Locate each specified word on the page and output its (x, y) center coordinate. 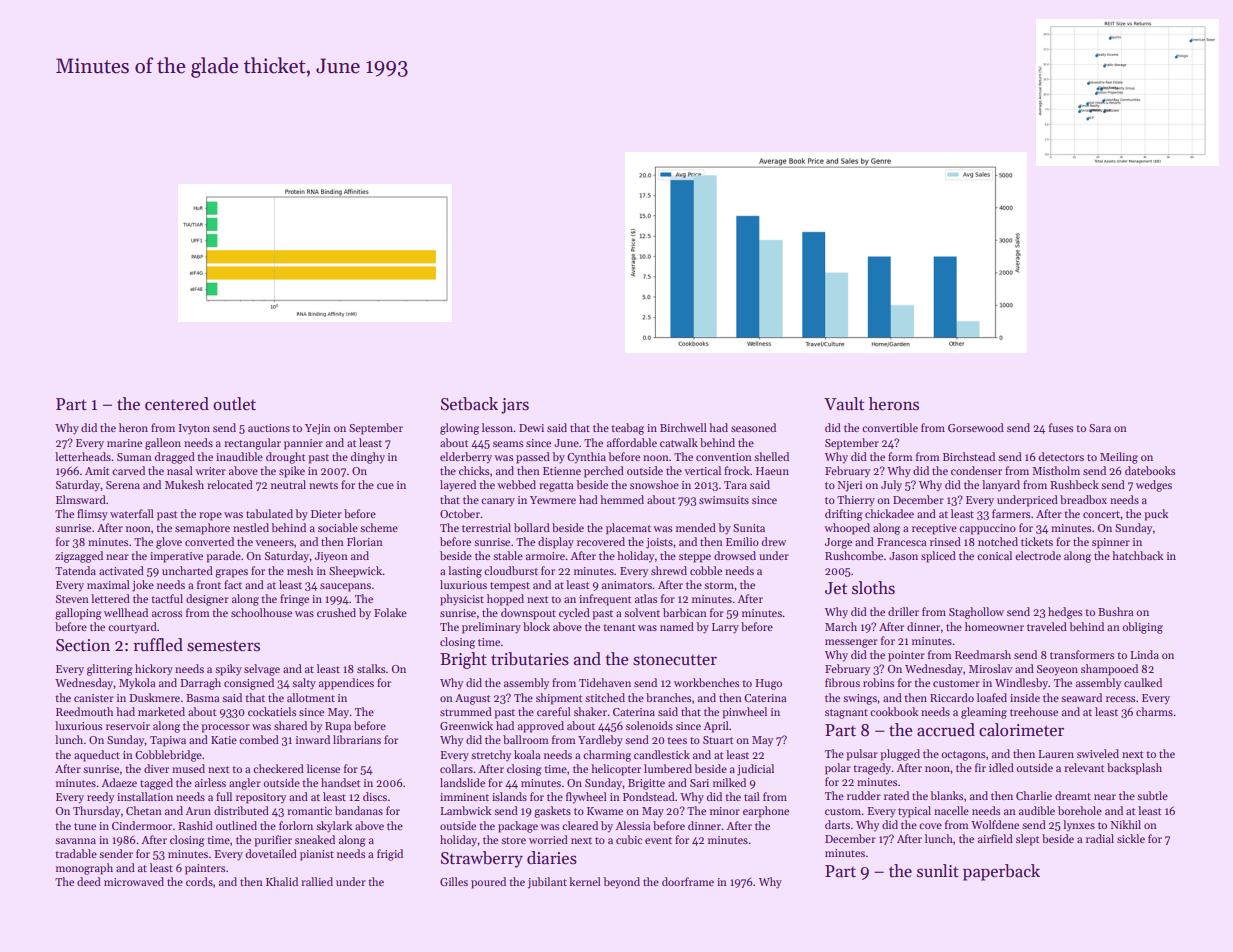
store (513, 840)
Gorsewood (976, 427)
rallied (317, 881)
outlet (234, 404)
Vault (844, 404)
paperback (1001, 872)
